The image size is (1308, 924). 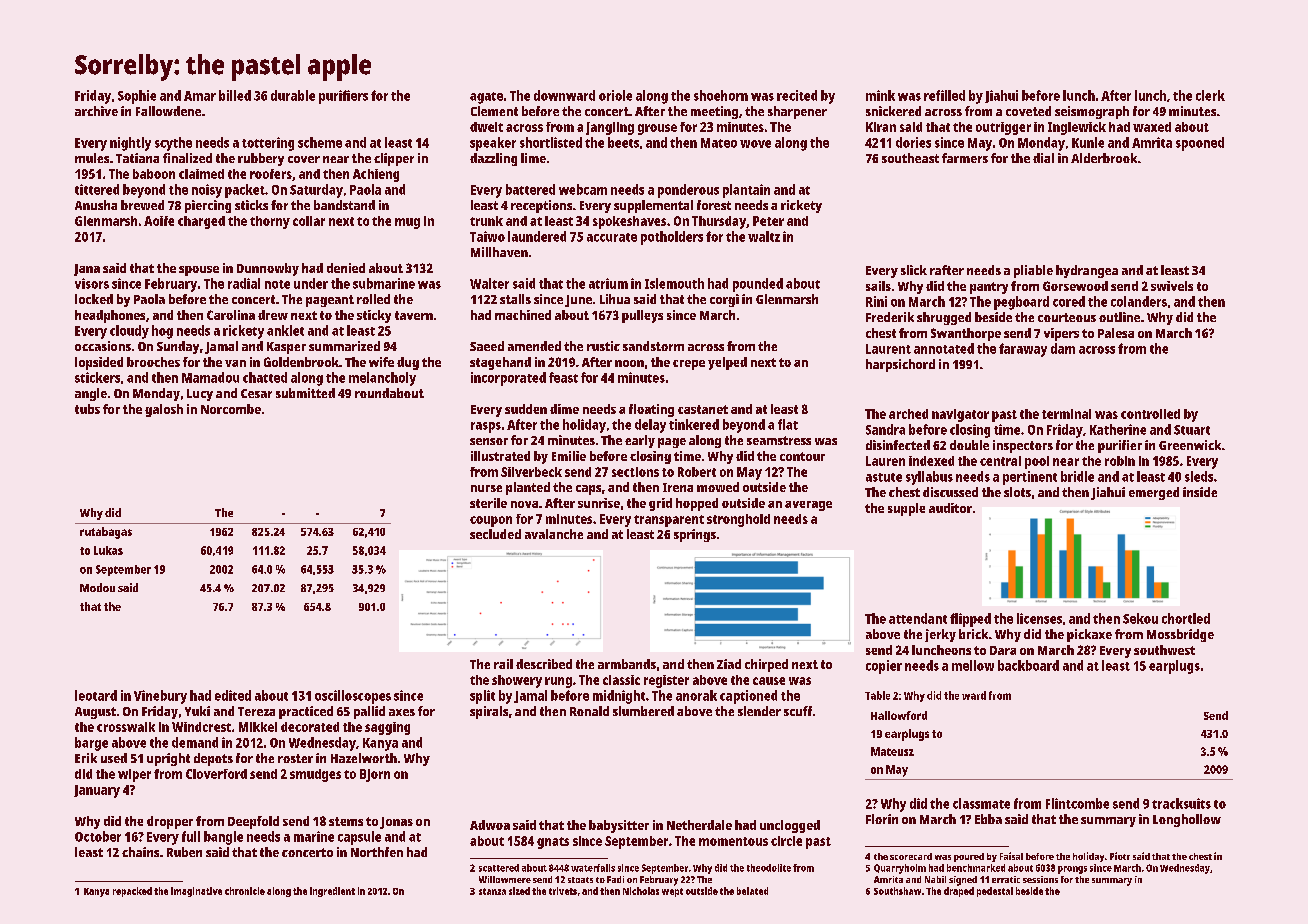 What do you see at coordinates (1172, 286) in the image?
I see `swivels` at bounding box center [1172, 286].
